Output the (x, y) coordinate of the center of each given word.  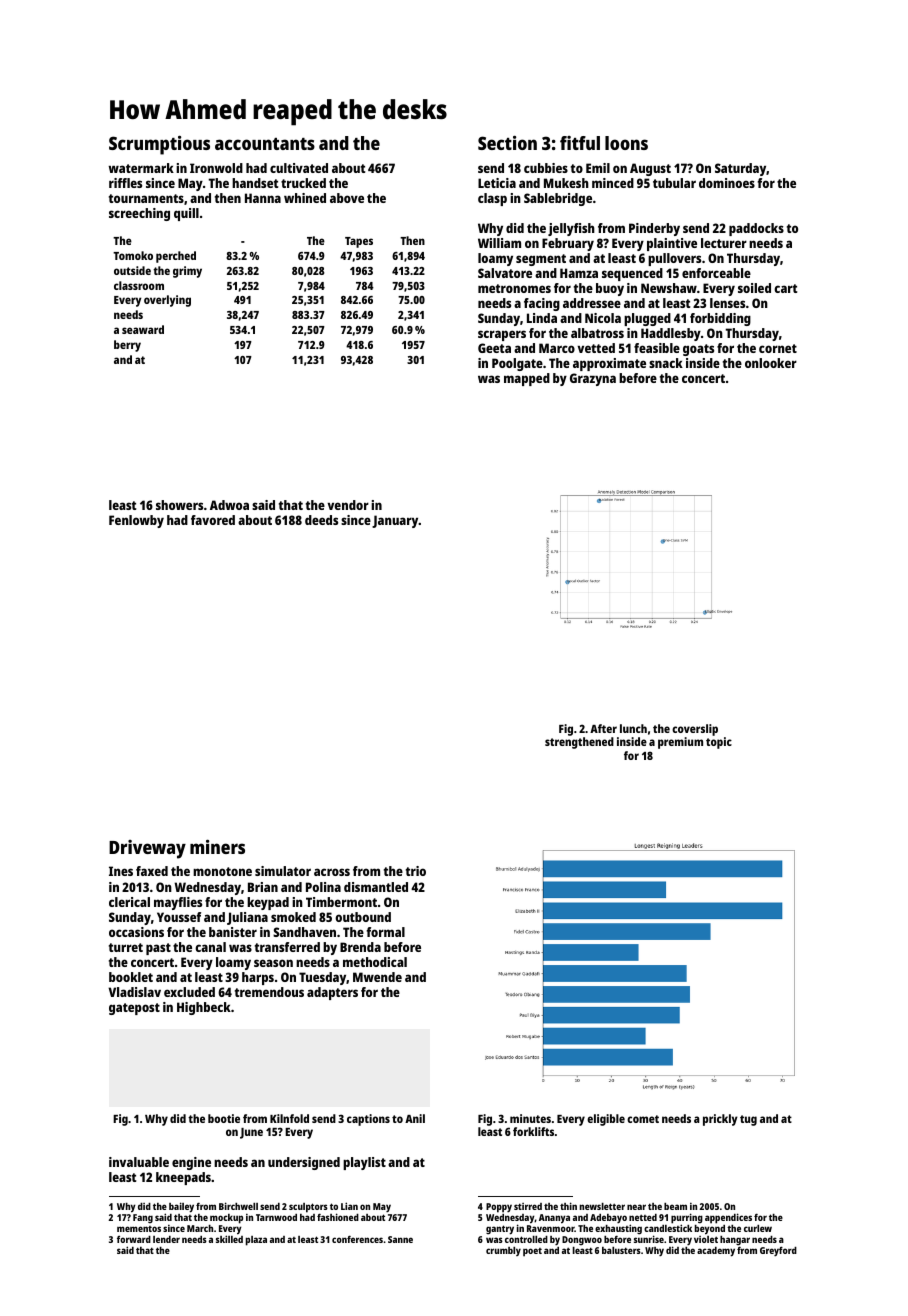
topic (719, 743)
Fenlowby (136, 521)
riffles (125, 183)
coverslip (695, 730)
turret (126, 947)
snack (666, 363)
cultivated (299, 168)
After (603, 728)
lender (166, 1239)
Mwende (377, 977)
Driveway (147, 849)
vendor (348, 505)
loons (626, 143)
